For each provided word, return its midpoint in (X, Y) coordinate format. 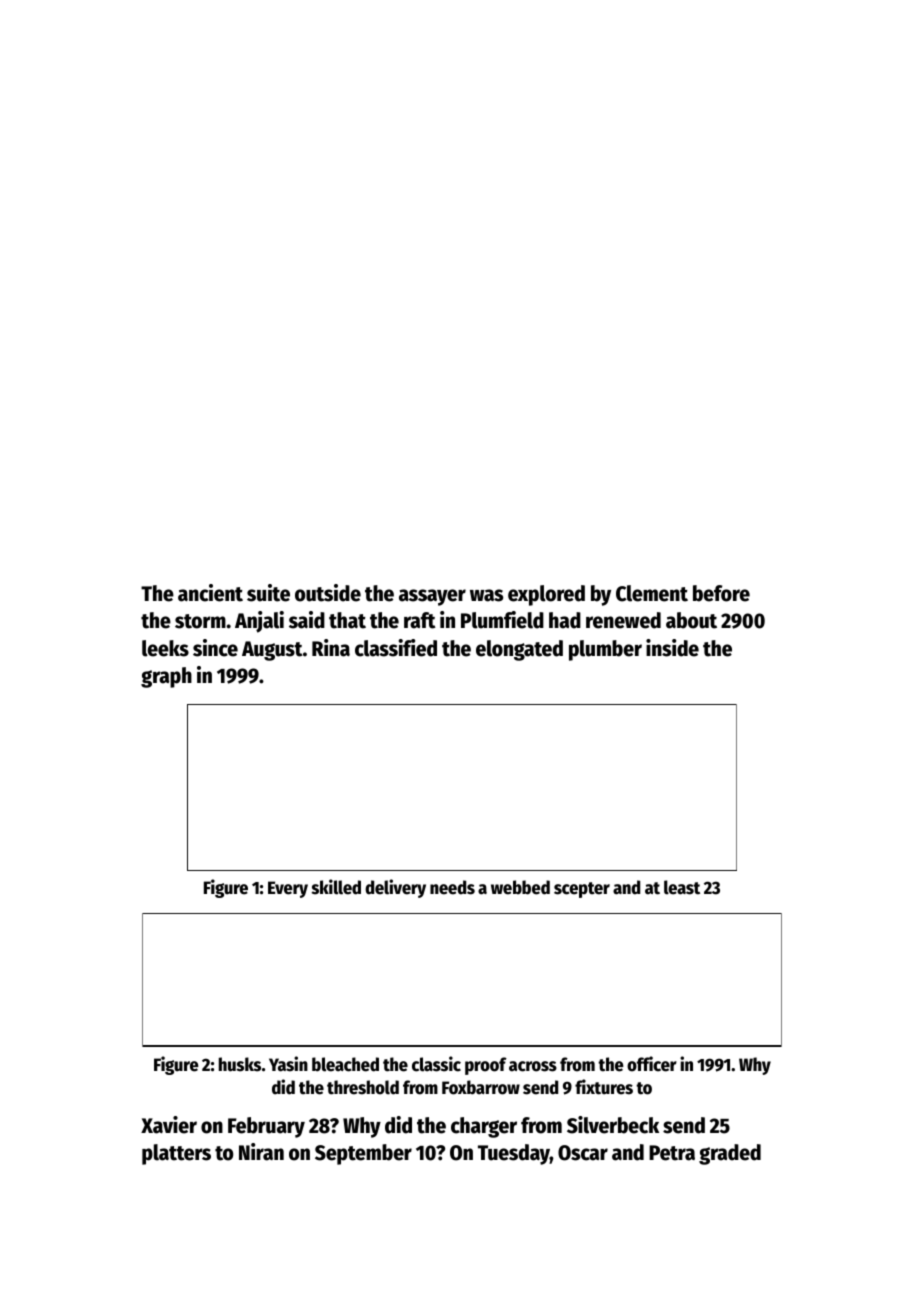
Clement (652, 593)
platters (176, 1154)
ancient (210, 593)
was (486, 595)
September (363, 1154)
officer (652, 1064)
